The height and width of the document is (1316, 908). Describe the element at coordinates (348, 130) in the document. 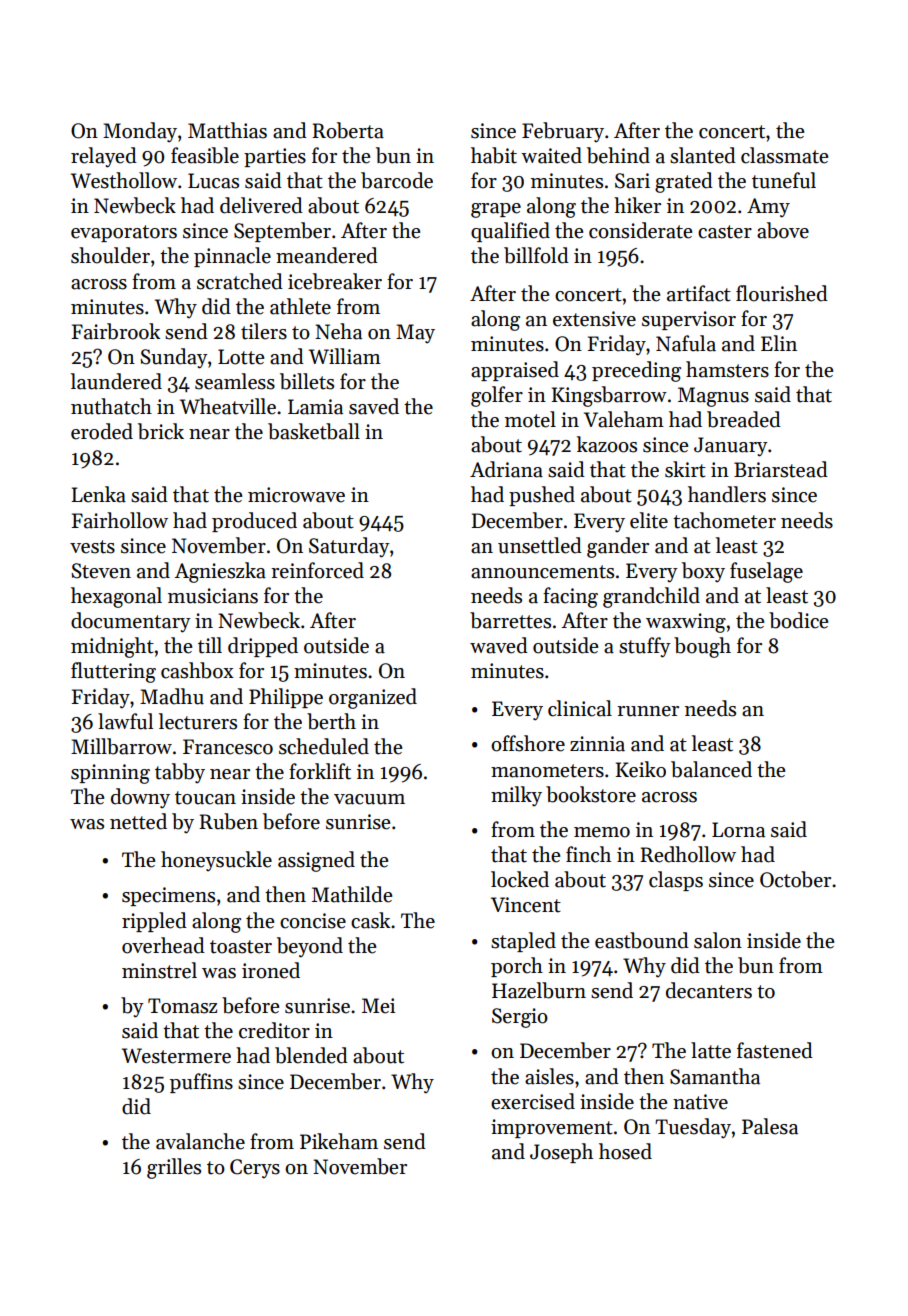

I see `Roberta` at that location.
